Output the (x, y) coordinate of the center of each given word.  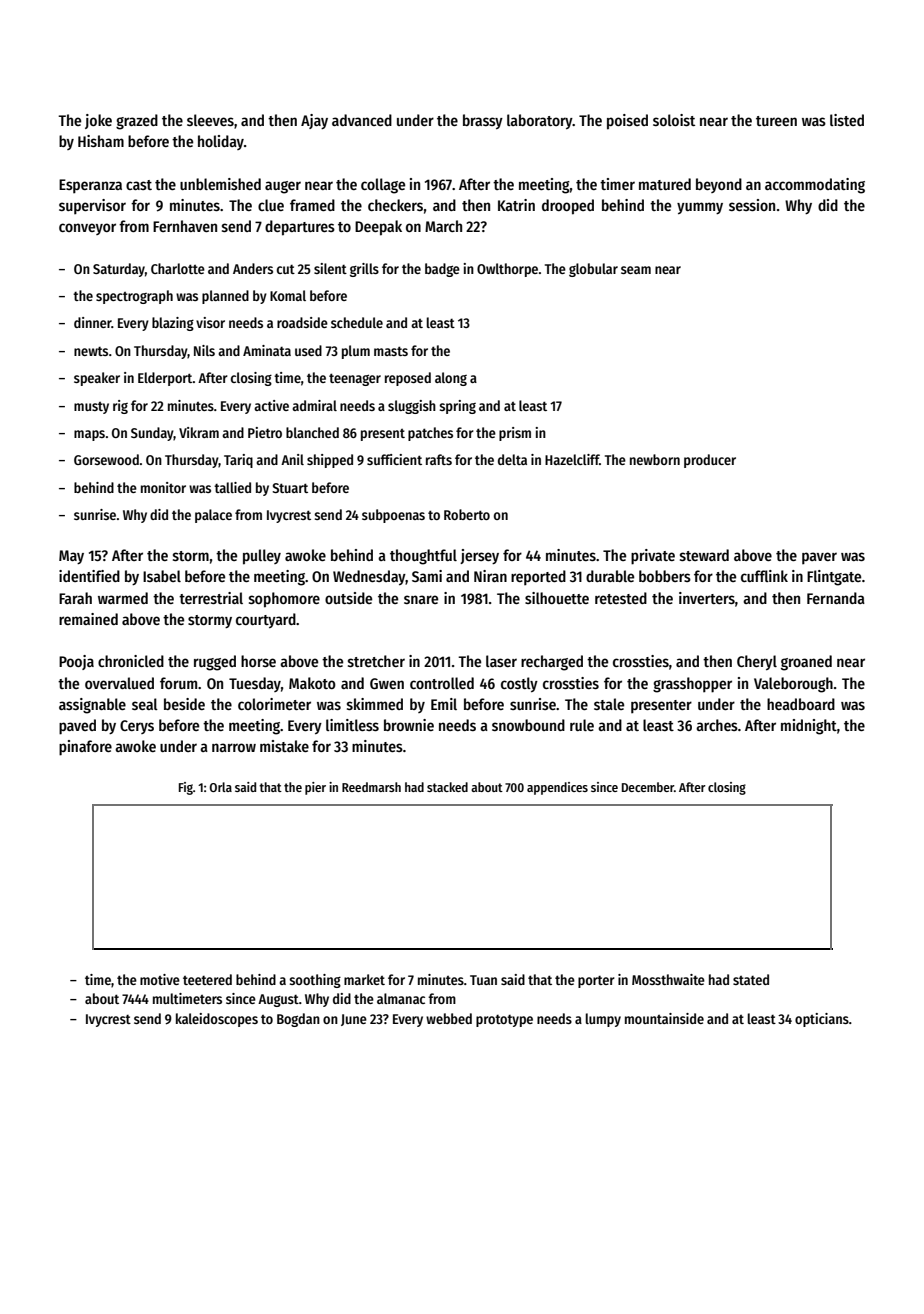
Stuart (290, 488)
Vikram (199, 432)
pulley (262, 557)
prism (515, 434)
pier (315, 788)
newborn (655, 459)
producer (710, 461)
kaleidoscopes (217, 1020)
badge (442, 270)
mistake (284, 746)
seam (636, 270)
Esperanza (90, 186)
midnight (809, 727)
